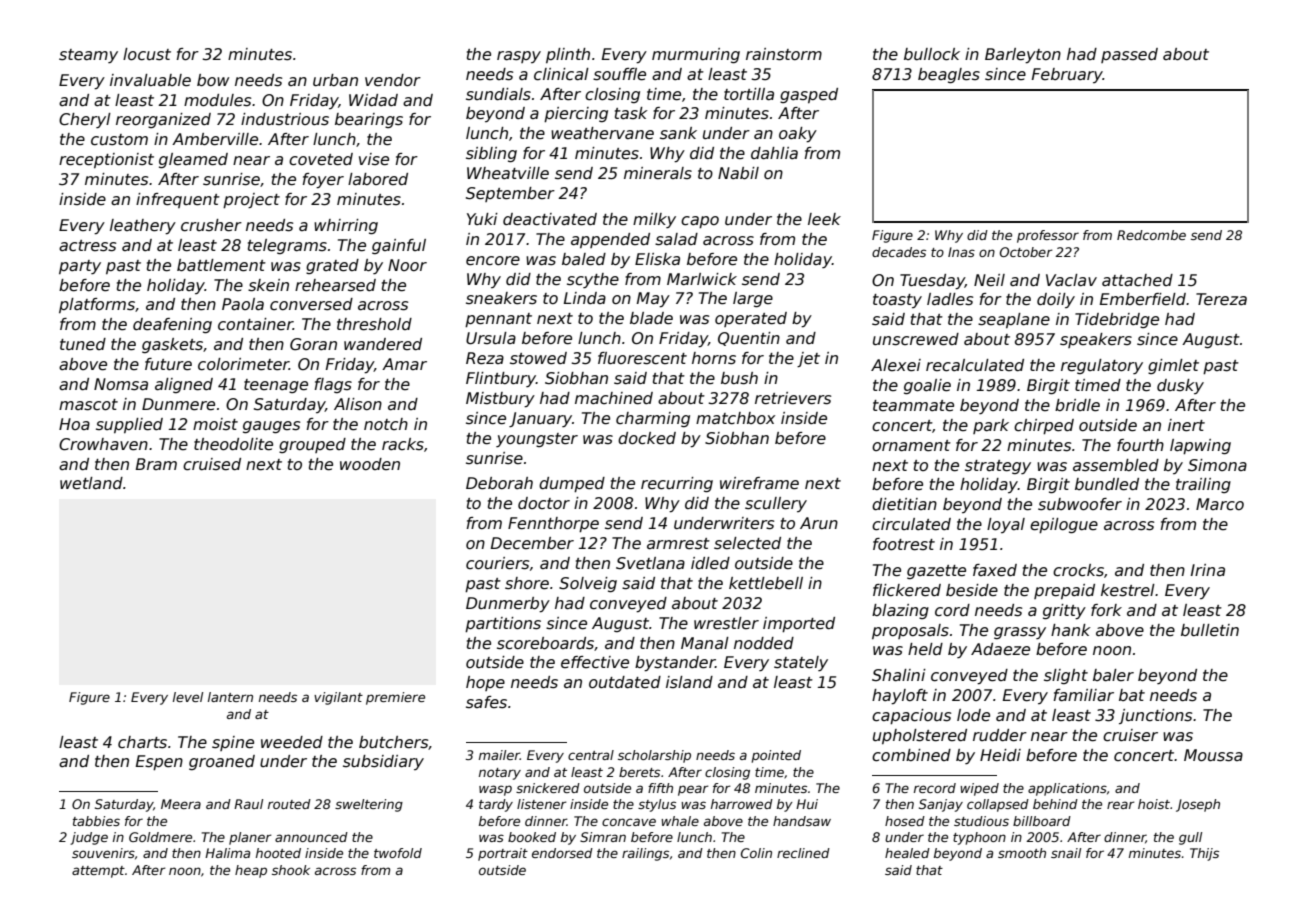 This document has width=1308, height=924. What do you see at coordinates (333, 385) in the document?
I see `flags` at bounding box center [333, 385].
